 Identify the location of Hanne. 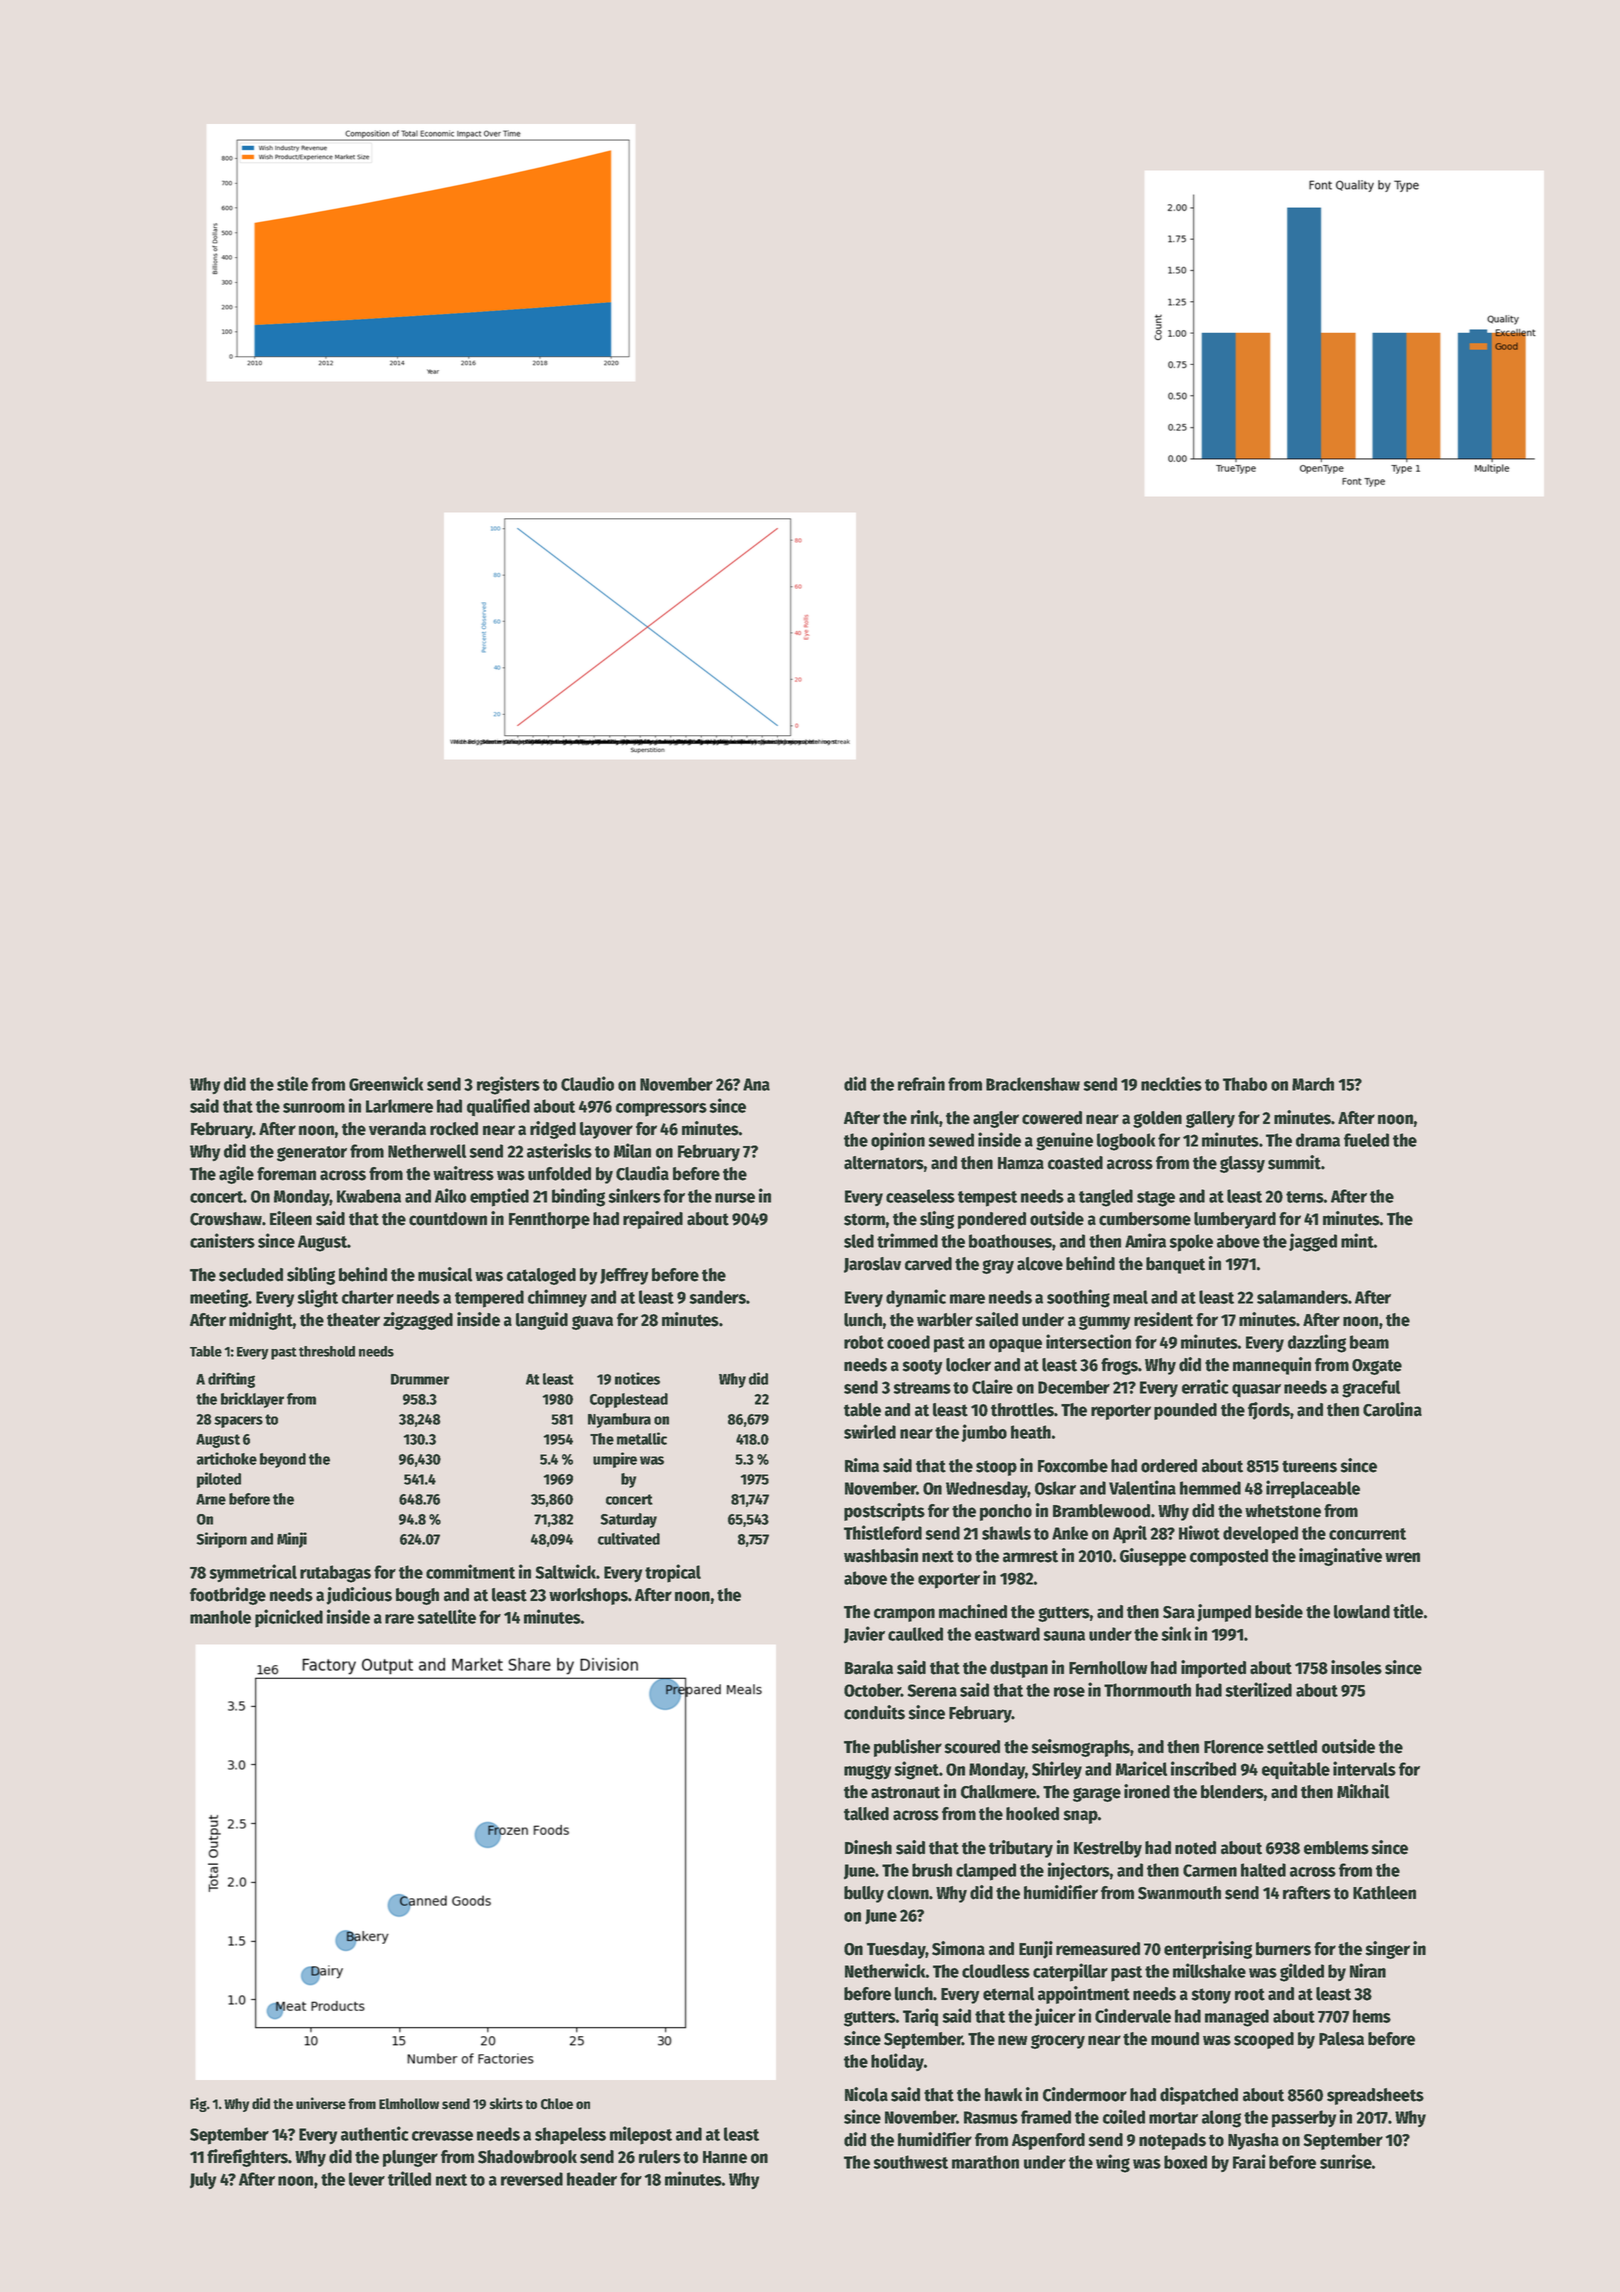
(725, 2157).
